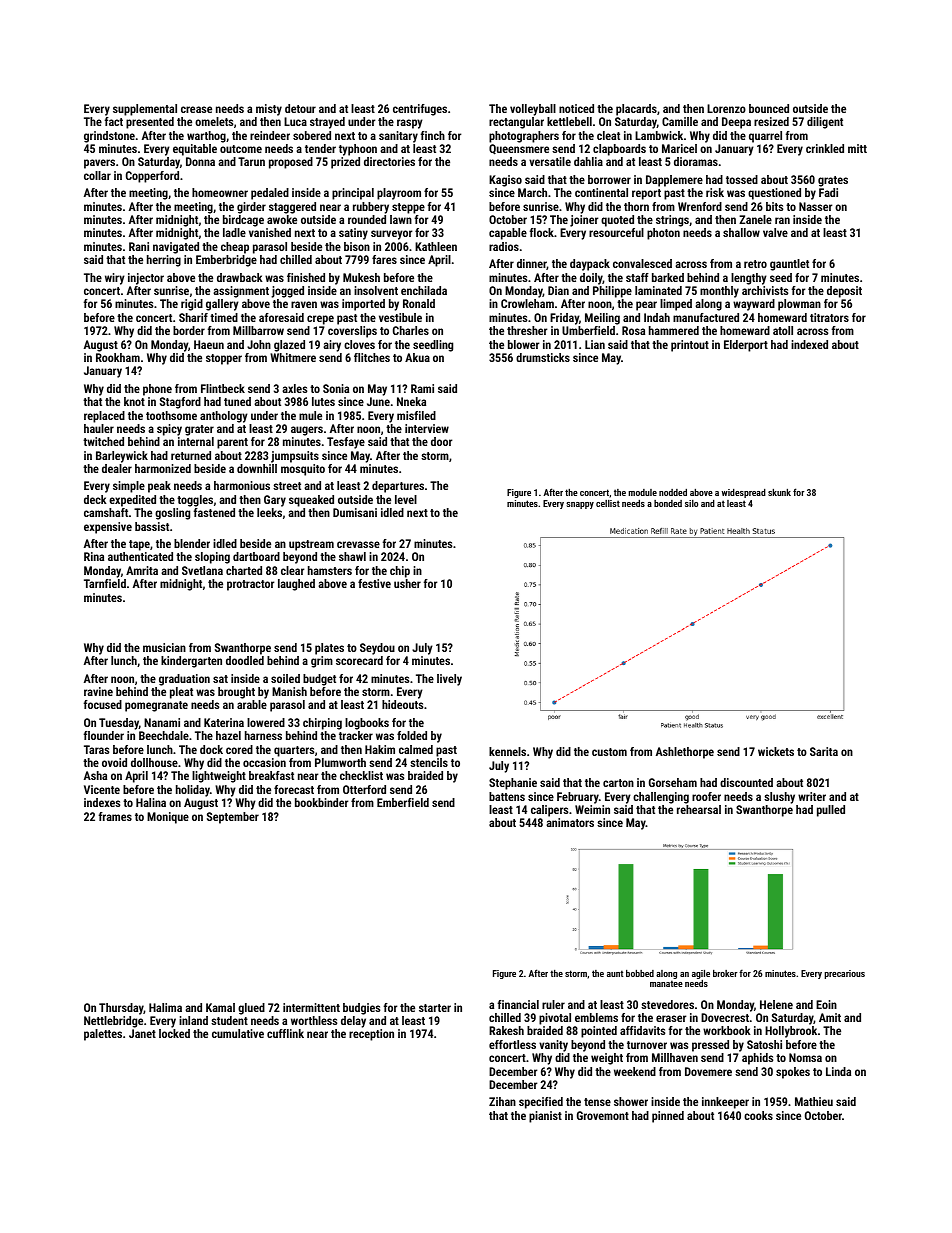  Describe the element at coordinates (103, 441) in the page. I see `twitched` at that location.
